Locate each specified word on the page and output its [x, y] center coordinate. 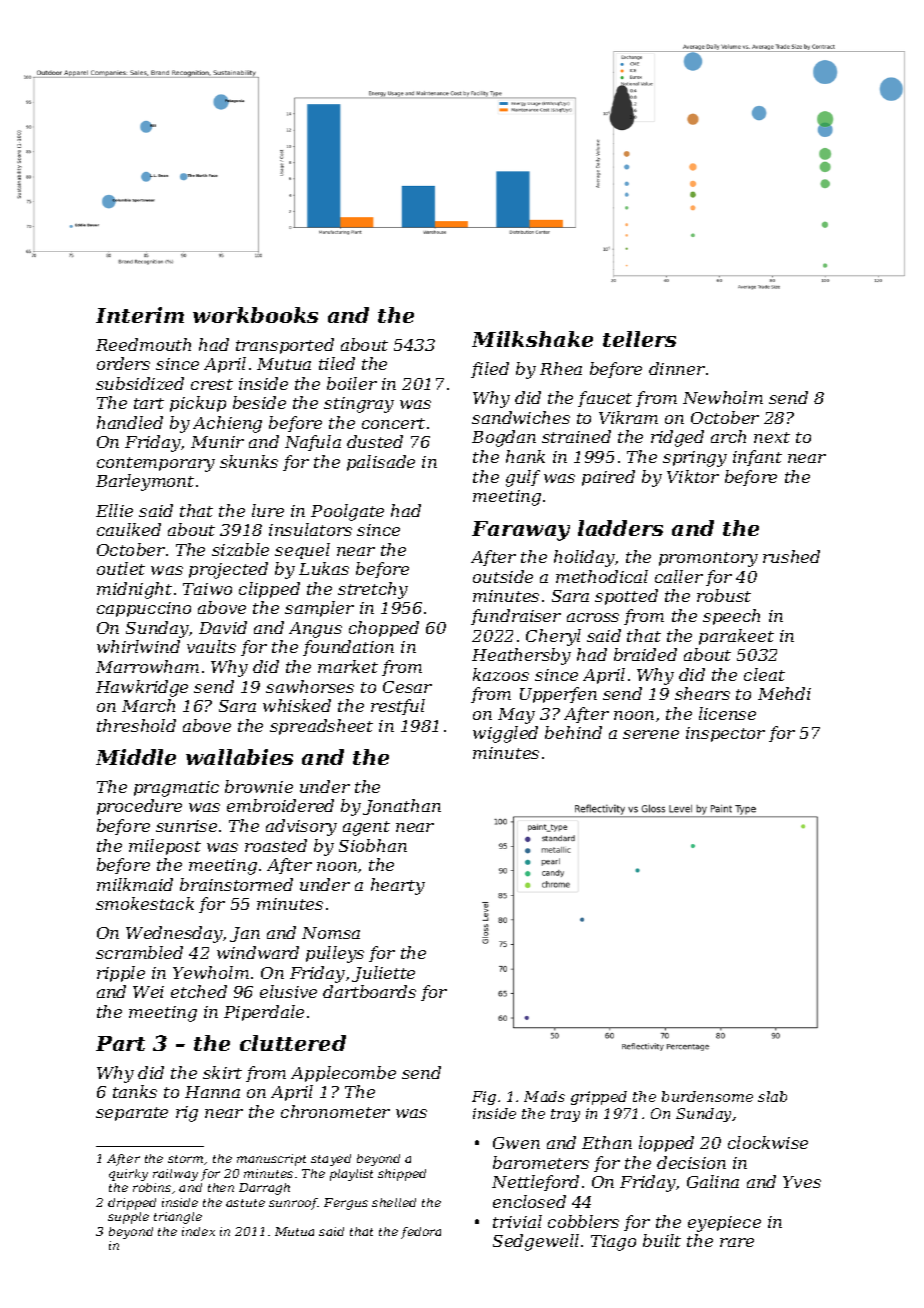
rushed [791, 556]
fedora [421, 1233]
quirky [128, 1175]
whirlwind [138, 646]
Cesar [407, 687]
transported [285, 346]
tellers [639, 339]
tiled [337, 363]
